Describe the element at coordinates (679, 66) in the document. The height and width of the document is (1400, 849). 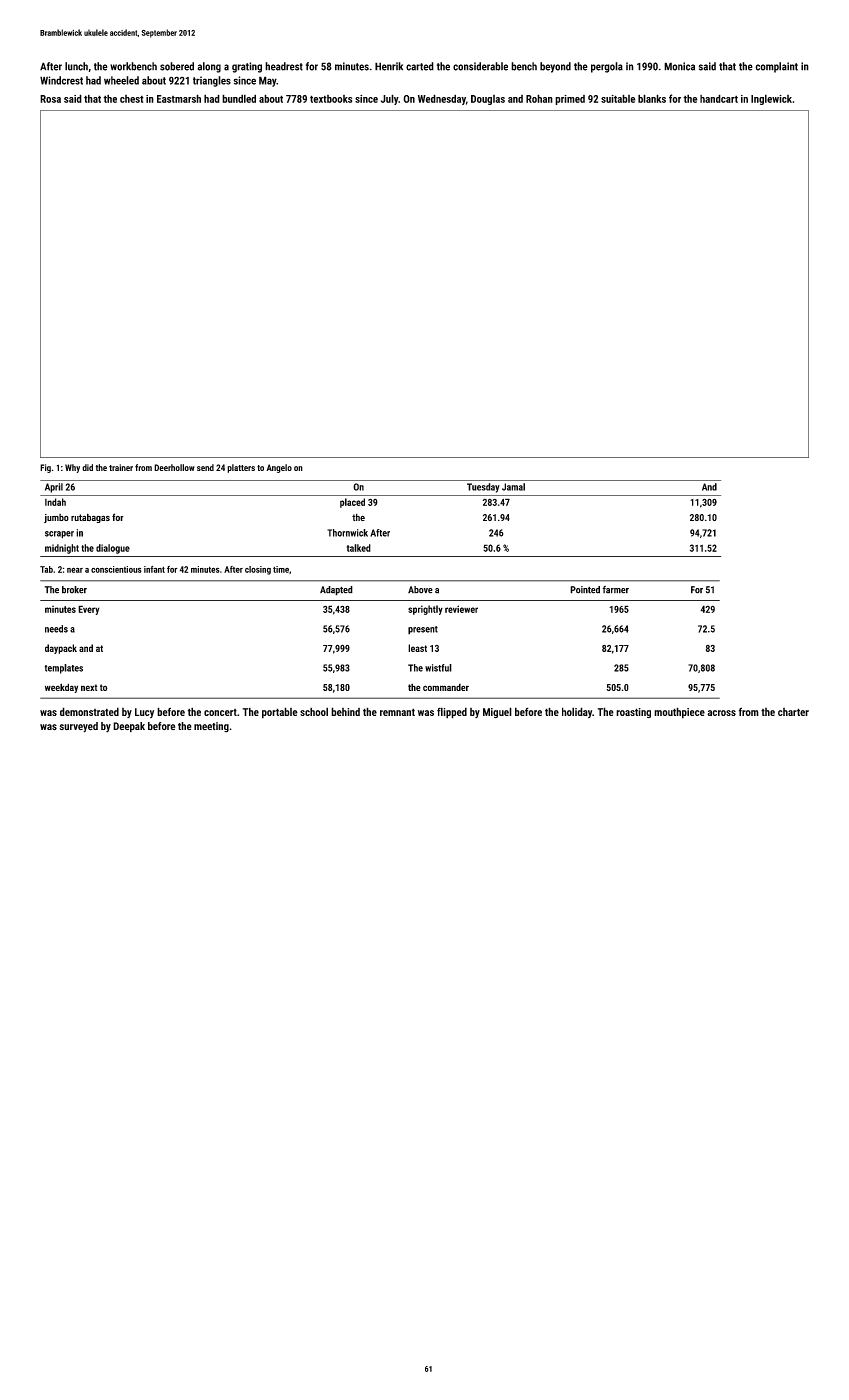
I see `Monica` at that location.
